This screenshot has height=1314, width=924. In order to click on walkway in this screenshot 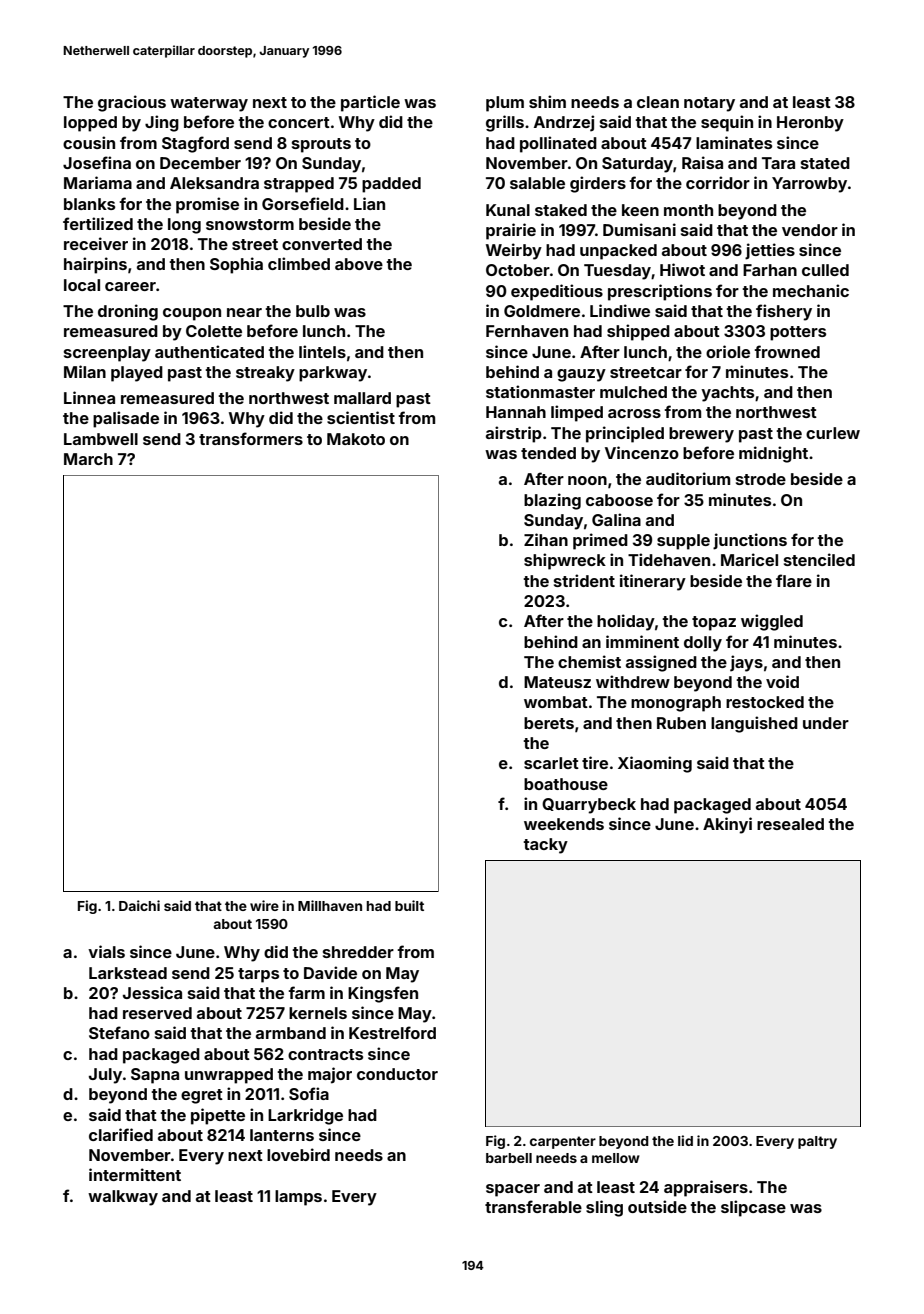, I will do `click(123, 1198)`.
